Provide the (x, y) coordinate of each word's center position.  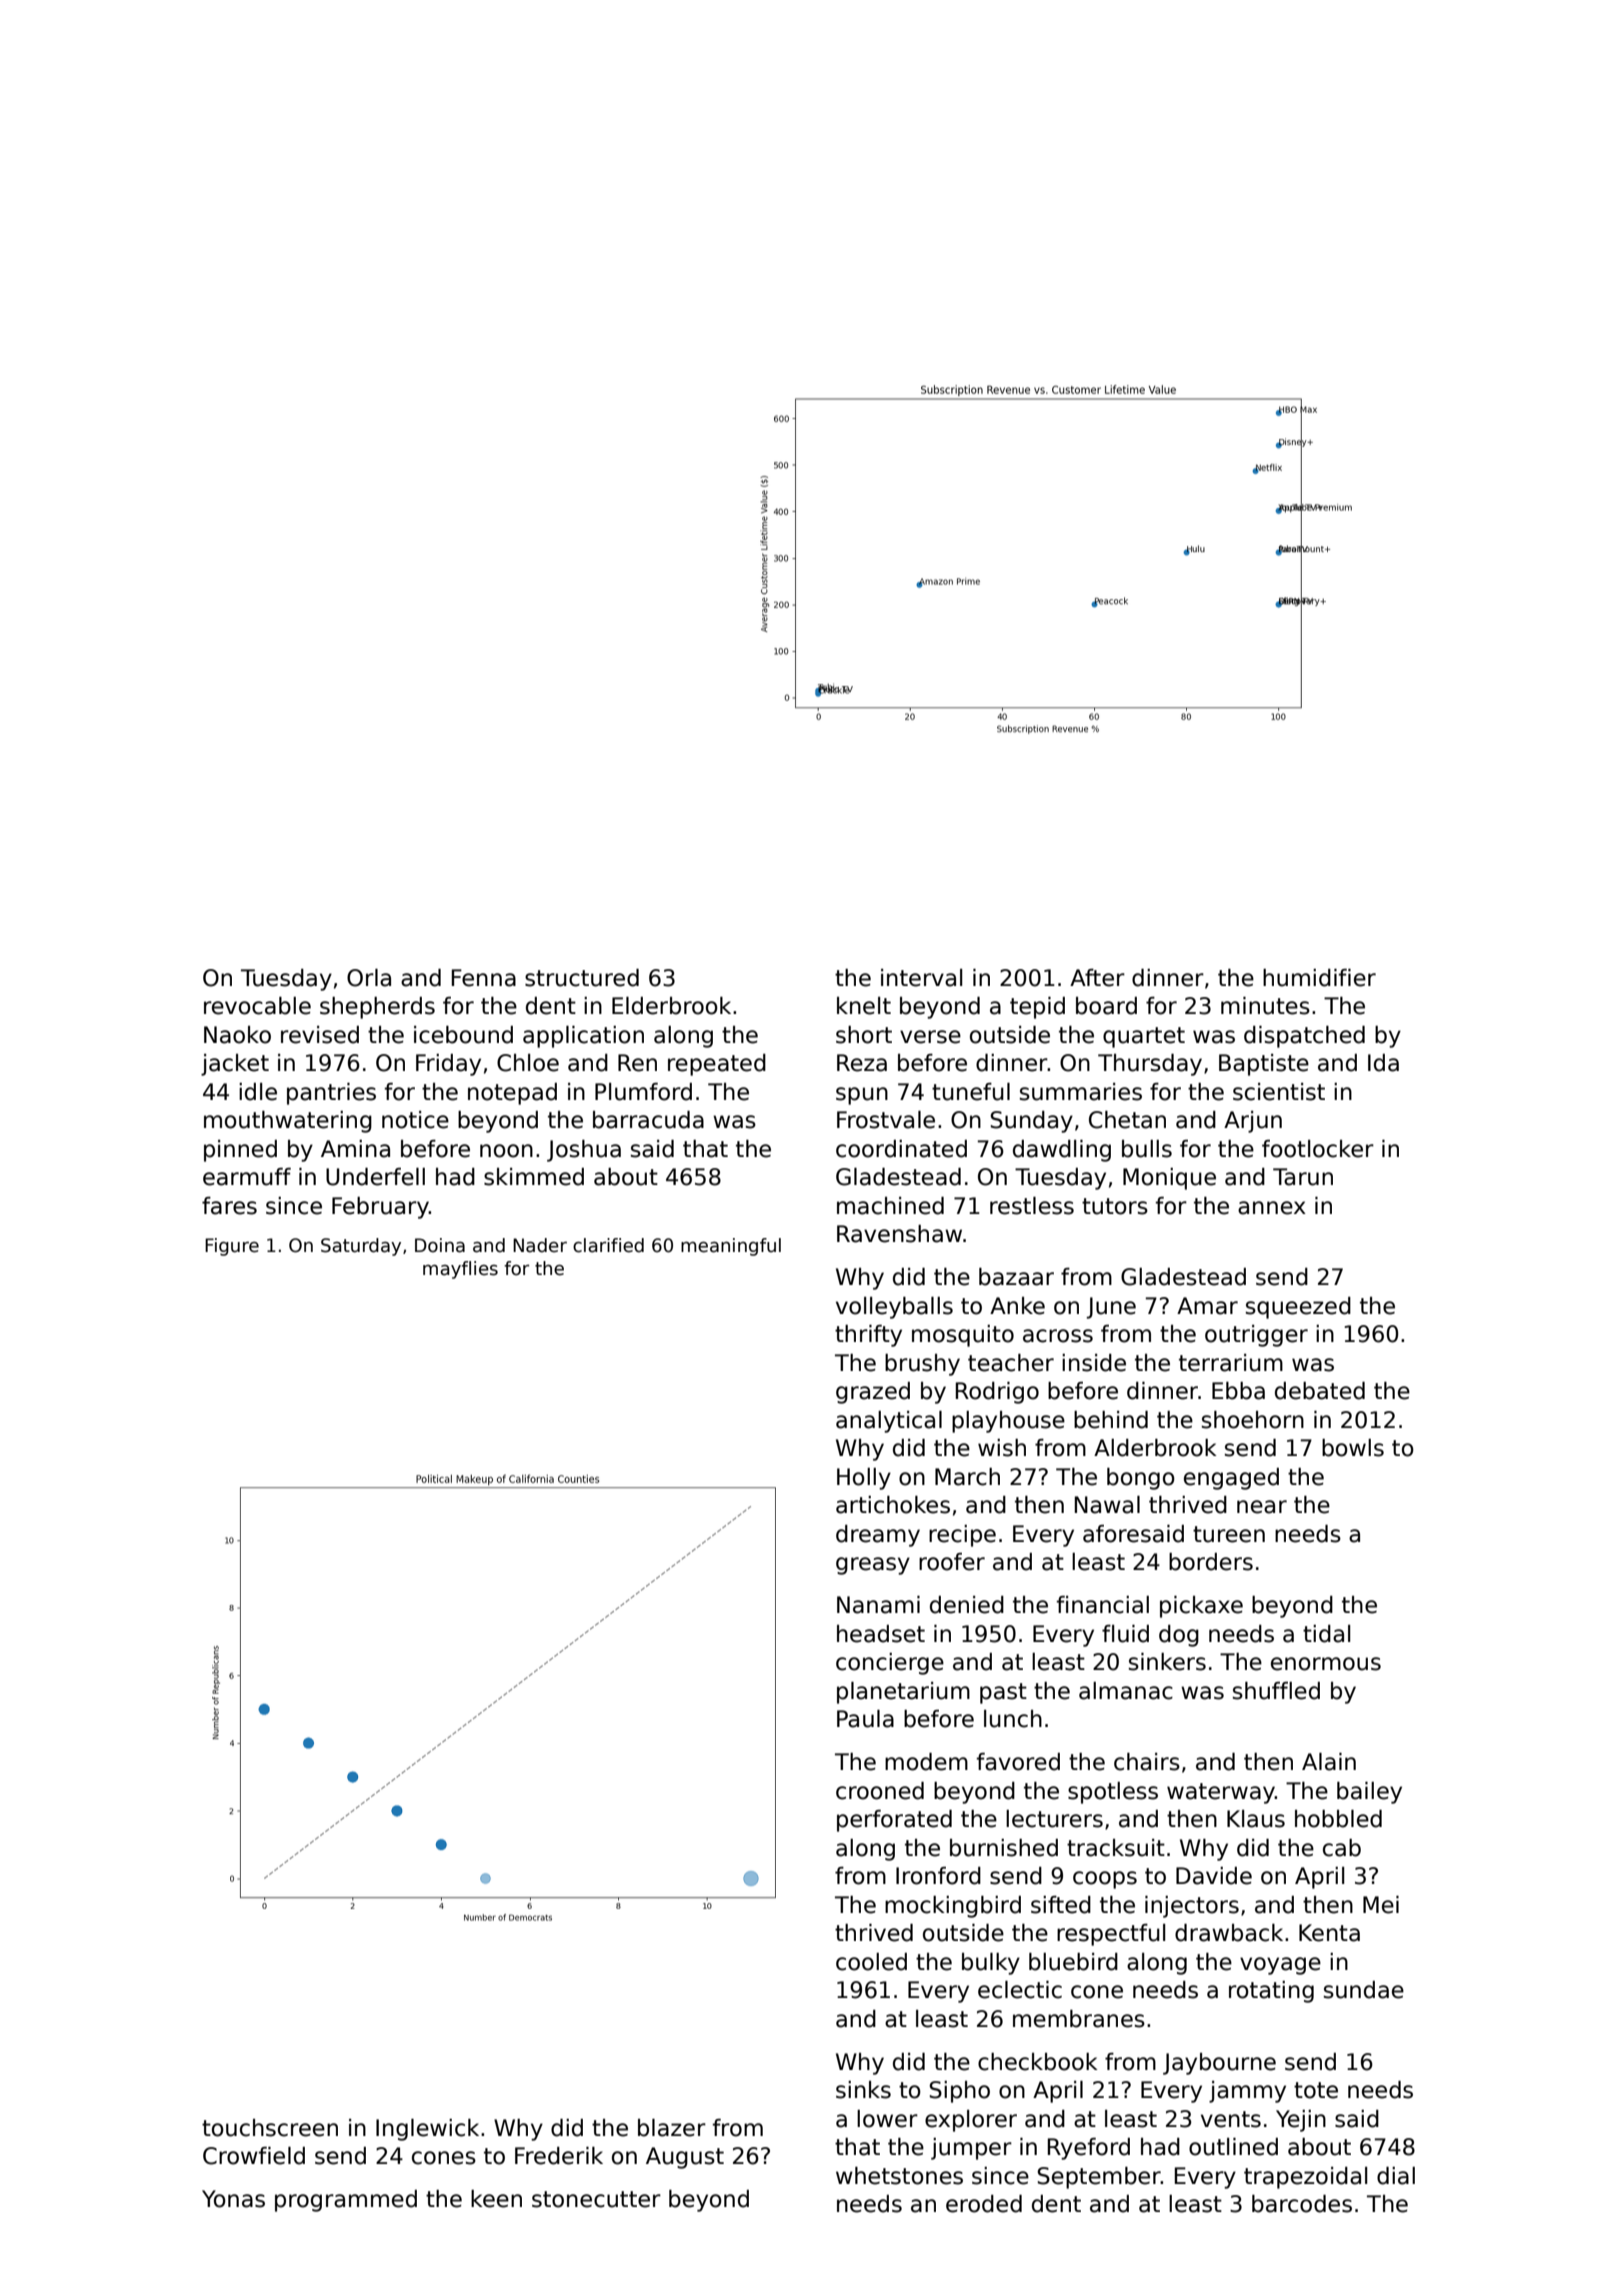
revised (320, 1035)
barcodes (1302, 2204)
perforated (894, 1821)
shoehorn (1253, 1420)
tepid (1037, 1008)
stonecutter (596, 2199)
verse (930, 1037)
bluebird (1073, 1962)
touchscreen (270, 2128)
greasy (873, 1566)
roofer (952, 1562)
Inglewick (427, 2130)
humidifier (1319, 978)
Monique (1169, 1179)
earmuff (247, 1177)
